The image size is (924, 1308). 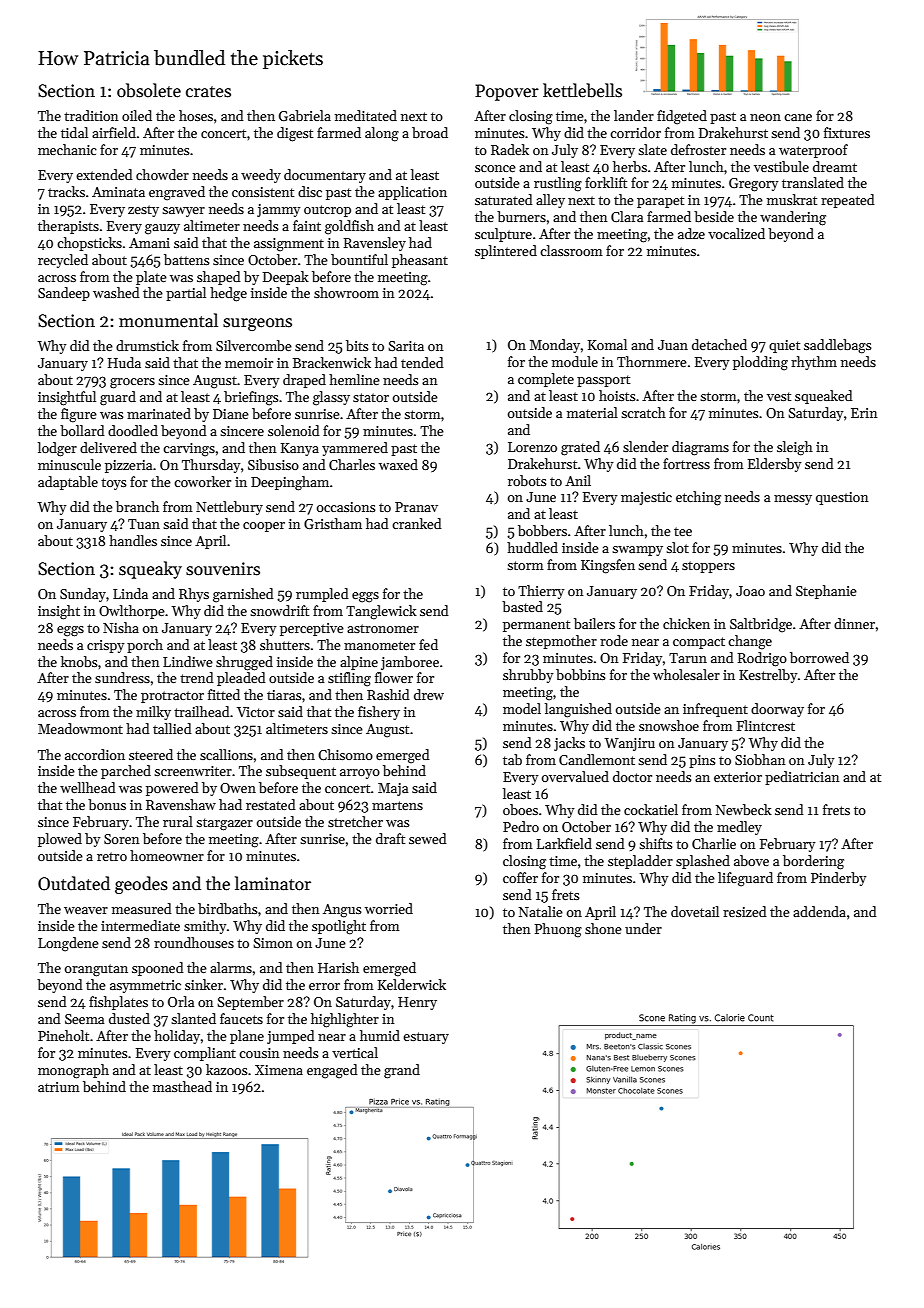 What do you see at coordinates (74, 132) in the image?
I see `tidal` at bounding box center [74, 132].
